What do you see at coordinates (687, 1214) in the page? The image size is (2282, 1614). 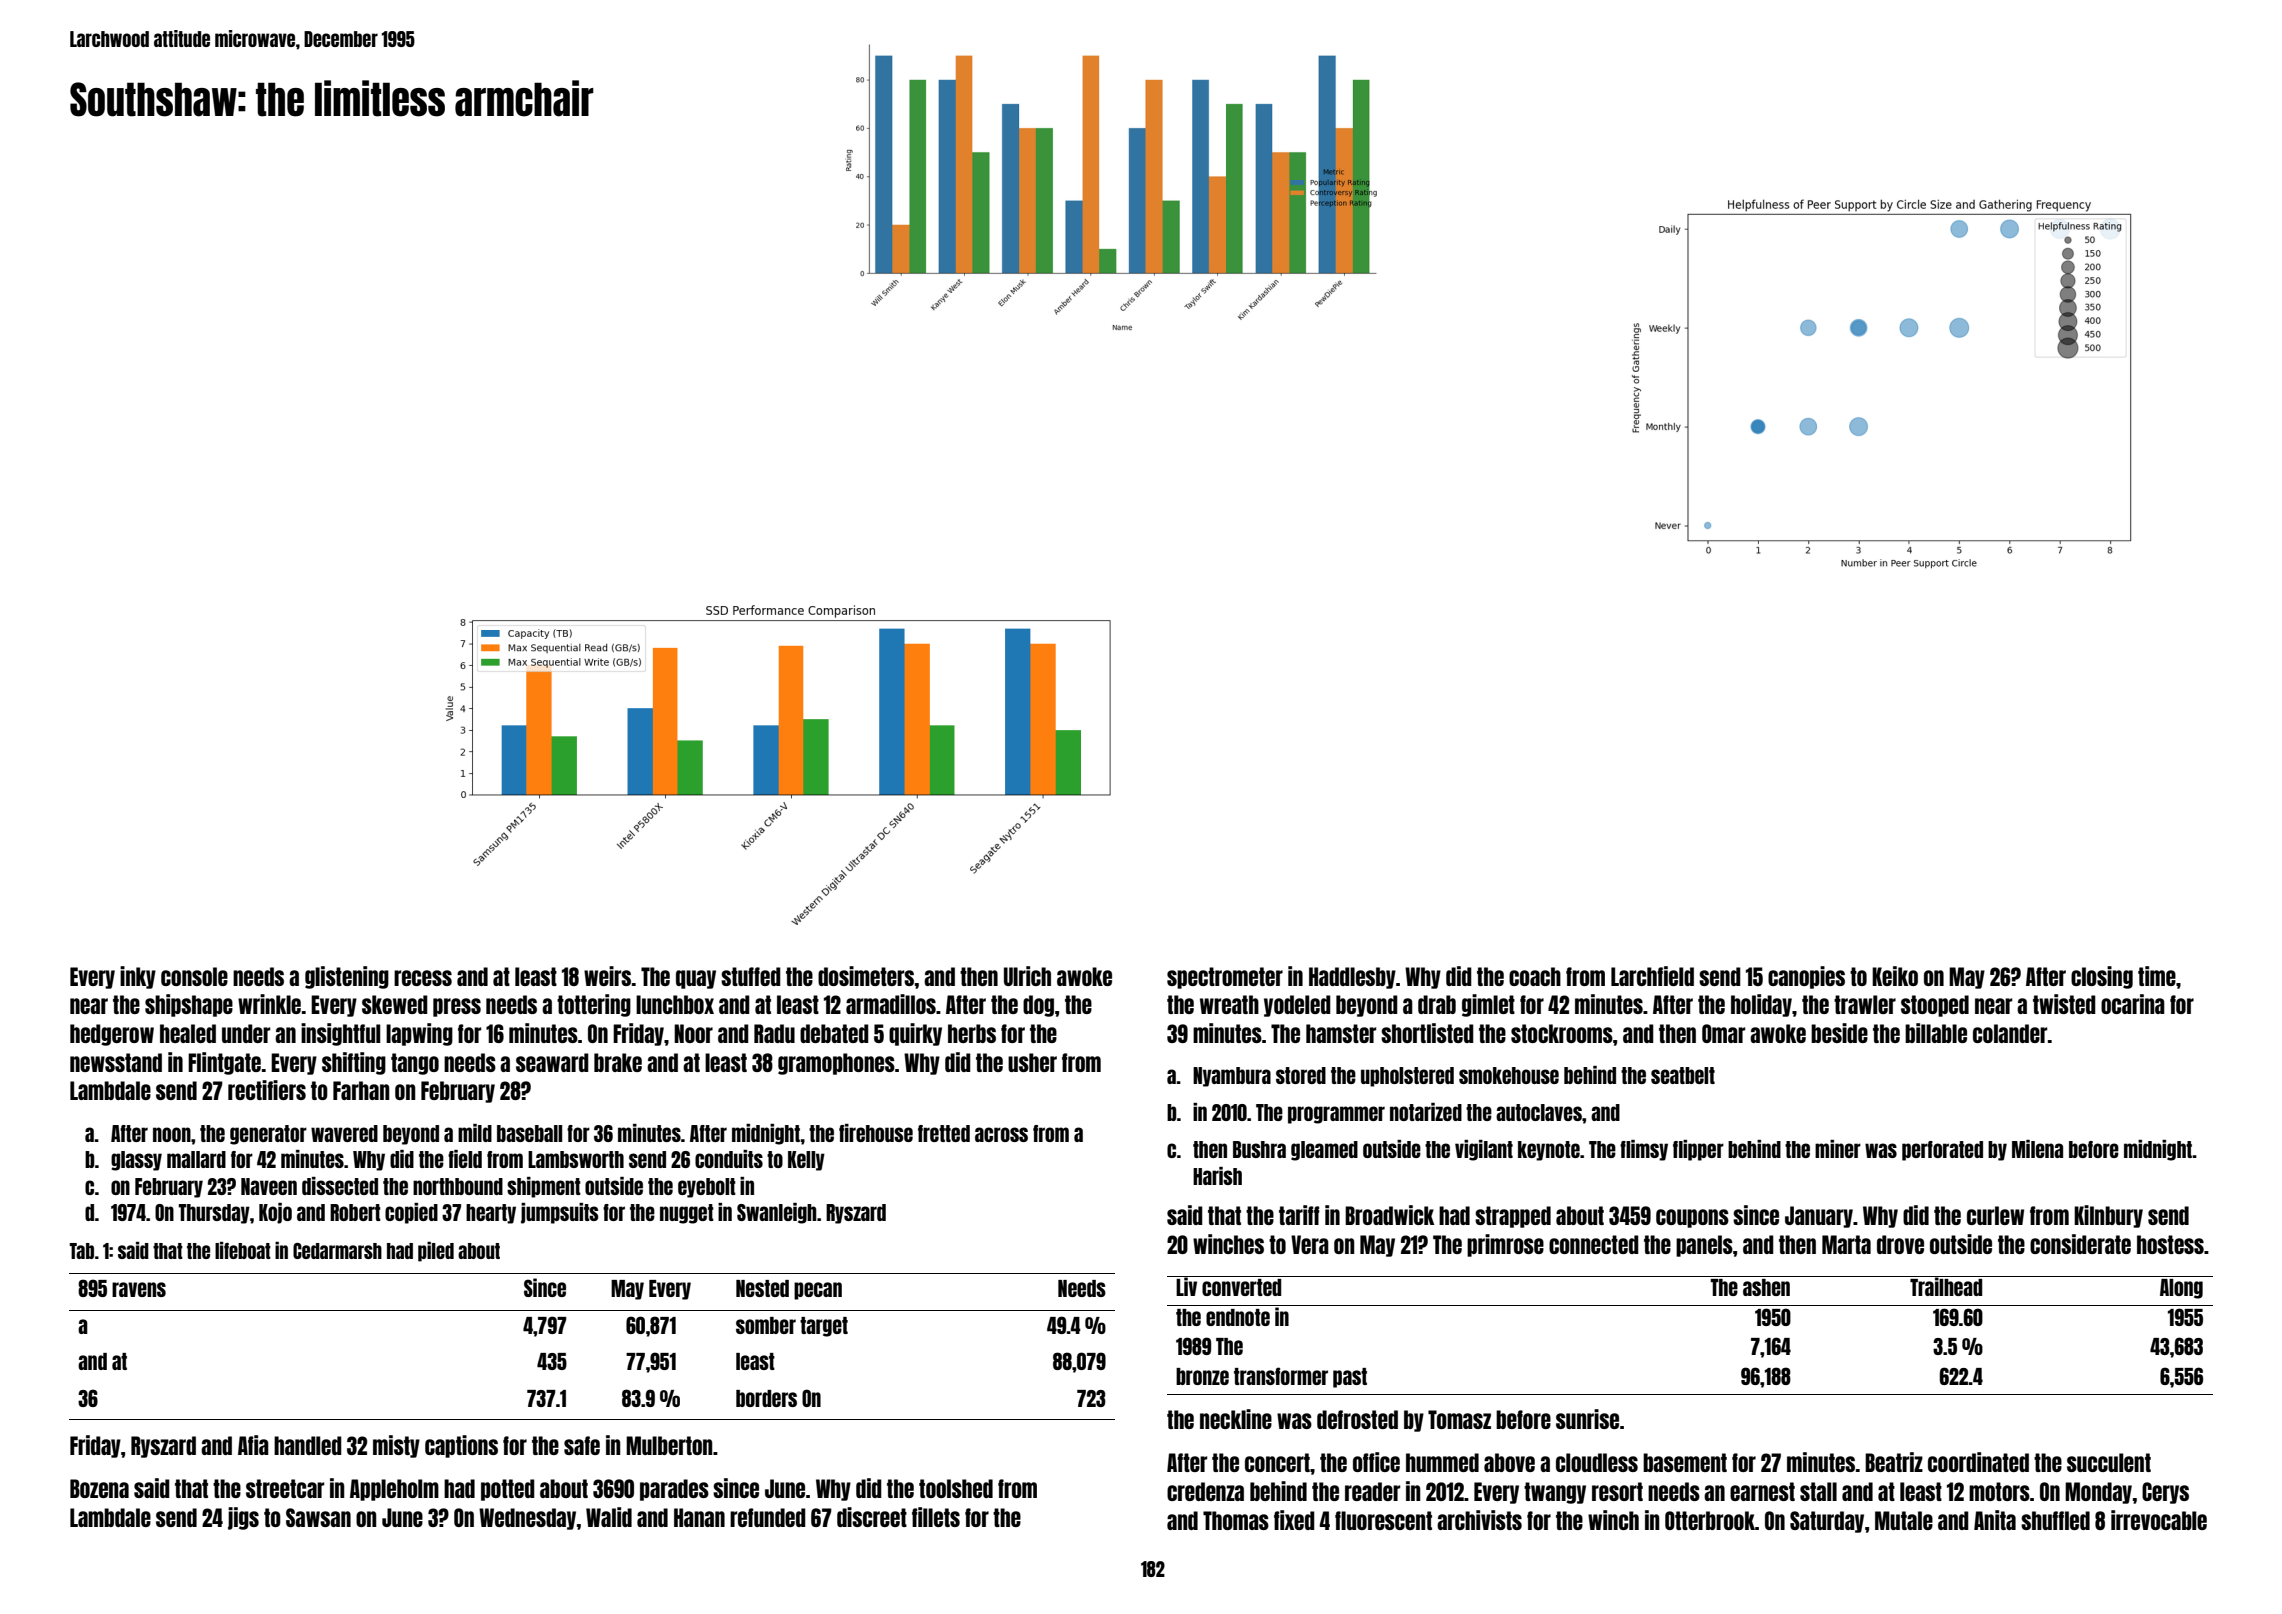 I see `nugget` at bounding box center [687, 1214].
